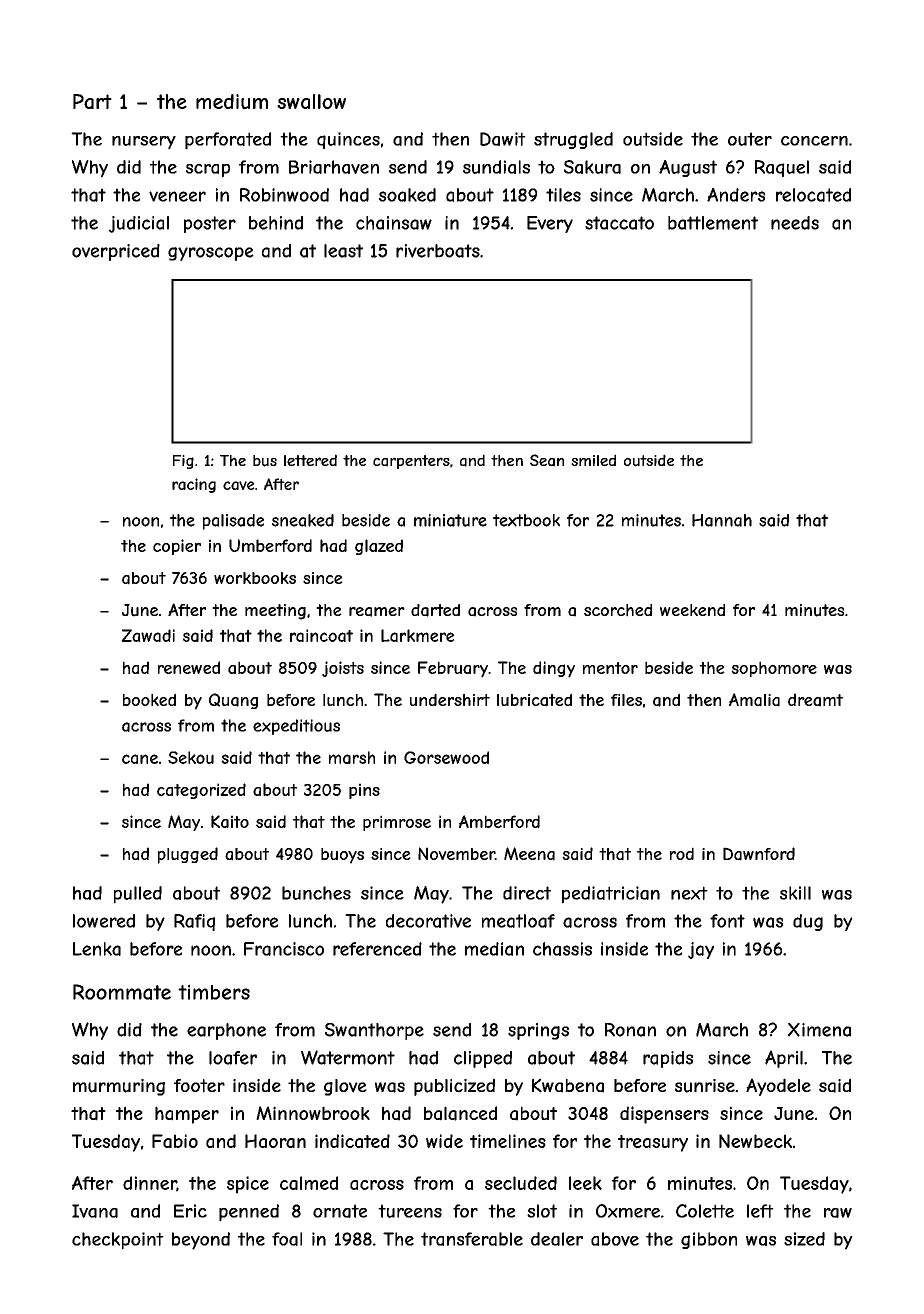 Image resolution: width=924 pixels, height=1314 pixels. Describe the element at coordinates (104, 921) in the document. I see `lowered` at that location.
